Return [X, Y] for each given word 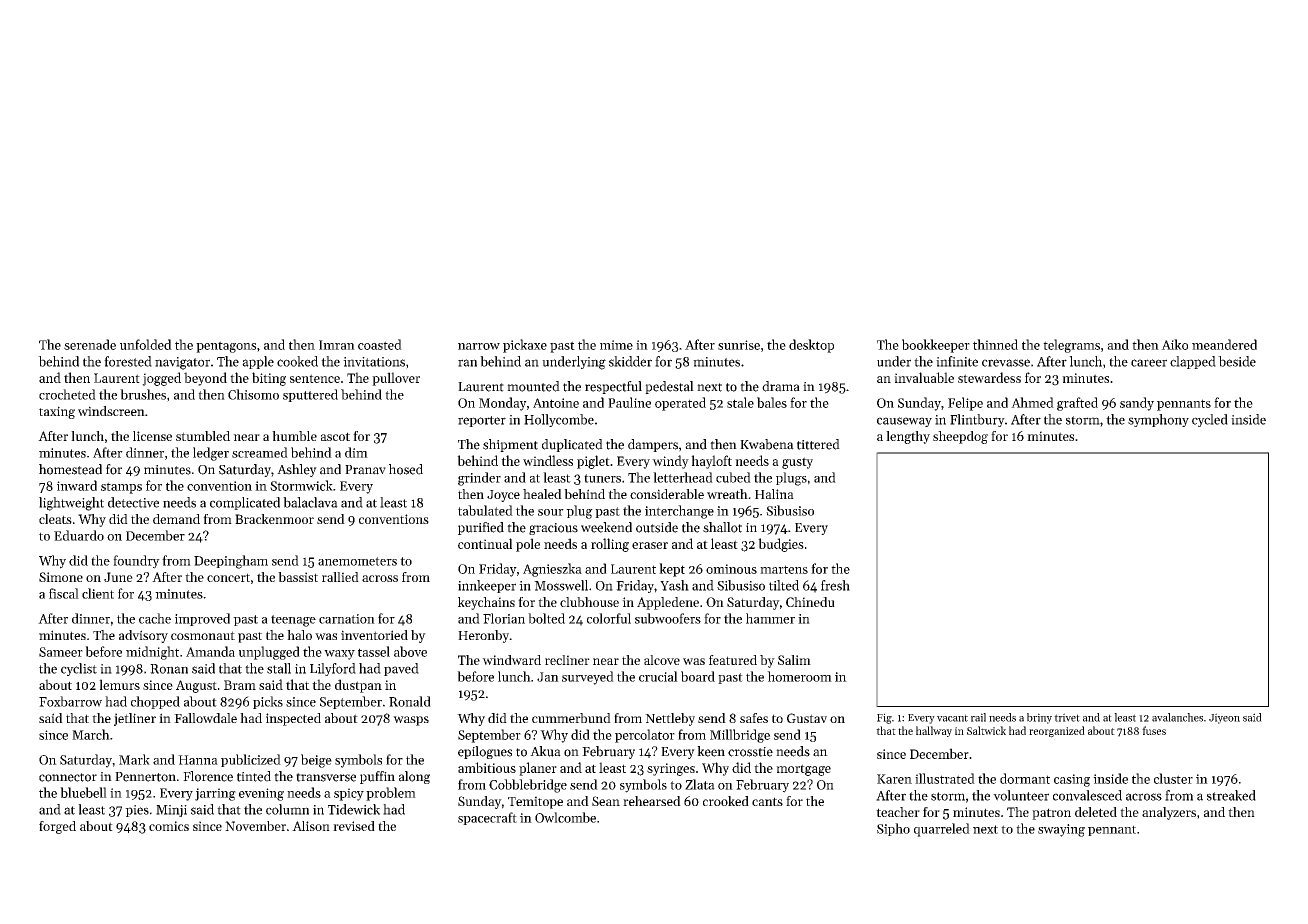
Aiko [1174, 344]
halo [299, 635]
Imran [337, 345]
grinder [479, 479]
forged [57, 827]
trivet [1067, 717]
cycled [1210, 420]
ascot [335, 436]
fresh [835, 585]
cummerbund [571, 718]
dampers [653, 445]
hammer [770, 618]
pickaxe [525, 346]
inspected [293, 719]
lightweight [71, 504]
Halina [774, 494]
